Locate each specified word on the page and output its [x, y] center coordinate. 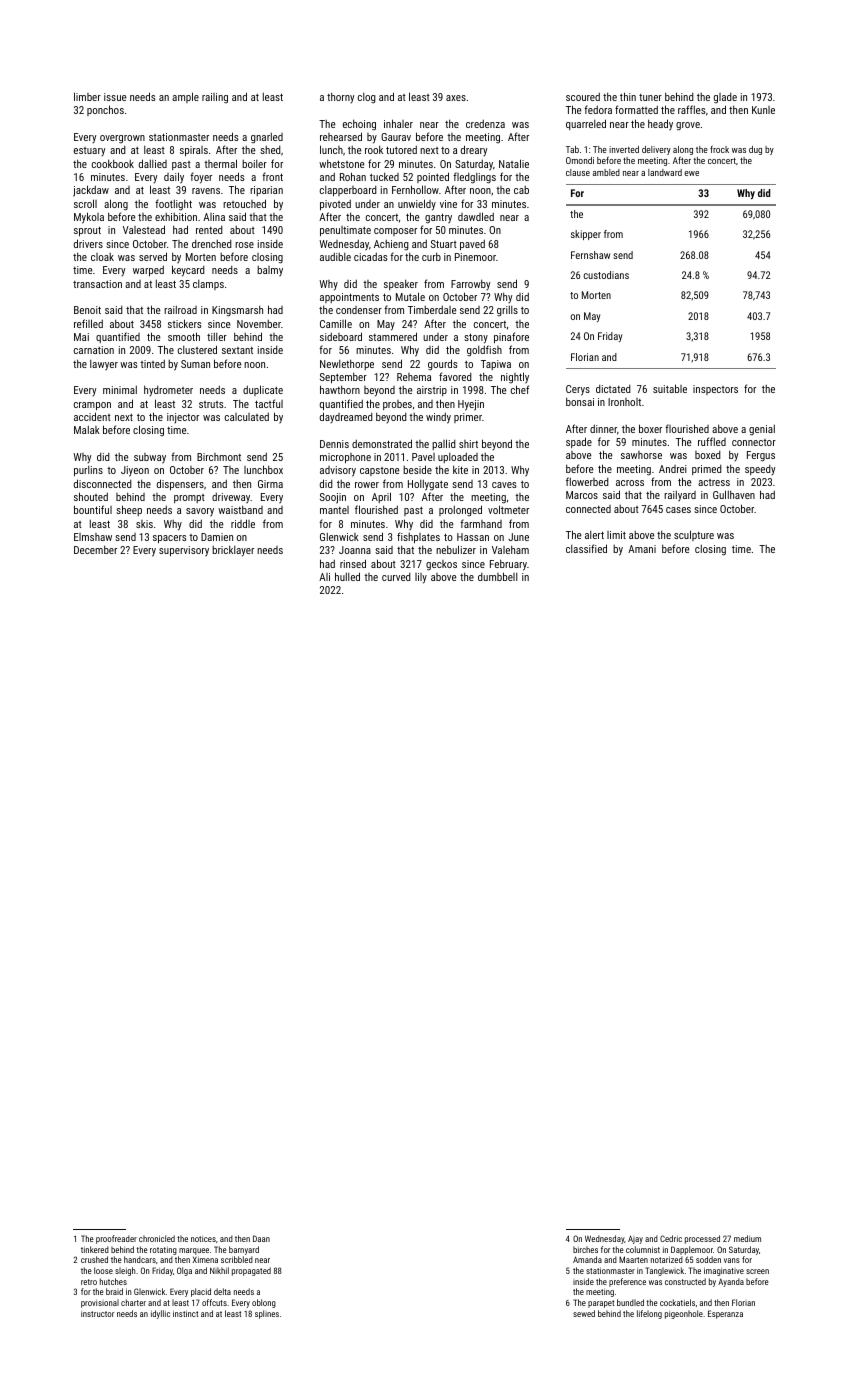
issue [115, 97]
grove [688, 126]
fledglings [474, 178]
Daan [261, 1238]
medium [747, 1238]
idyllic [160, 1314]
